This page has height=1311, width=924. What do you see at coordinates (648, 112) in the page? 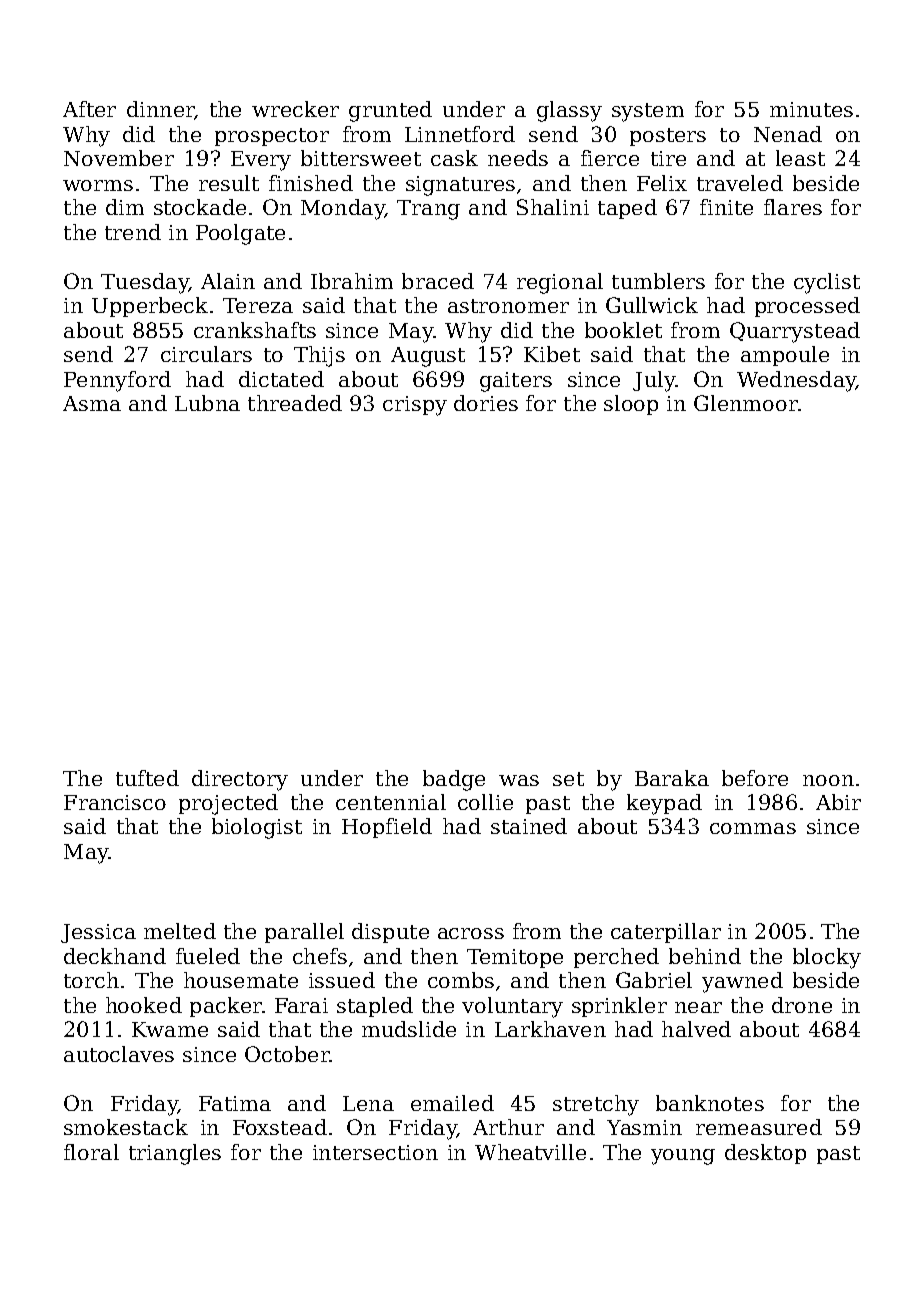
I see `system` at bounding box center [648, 112].
